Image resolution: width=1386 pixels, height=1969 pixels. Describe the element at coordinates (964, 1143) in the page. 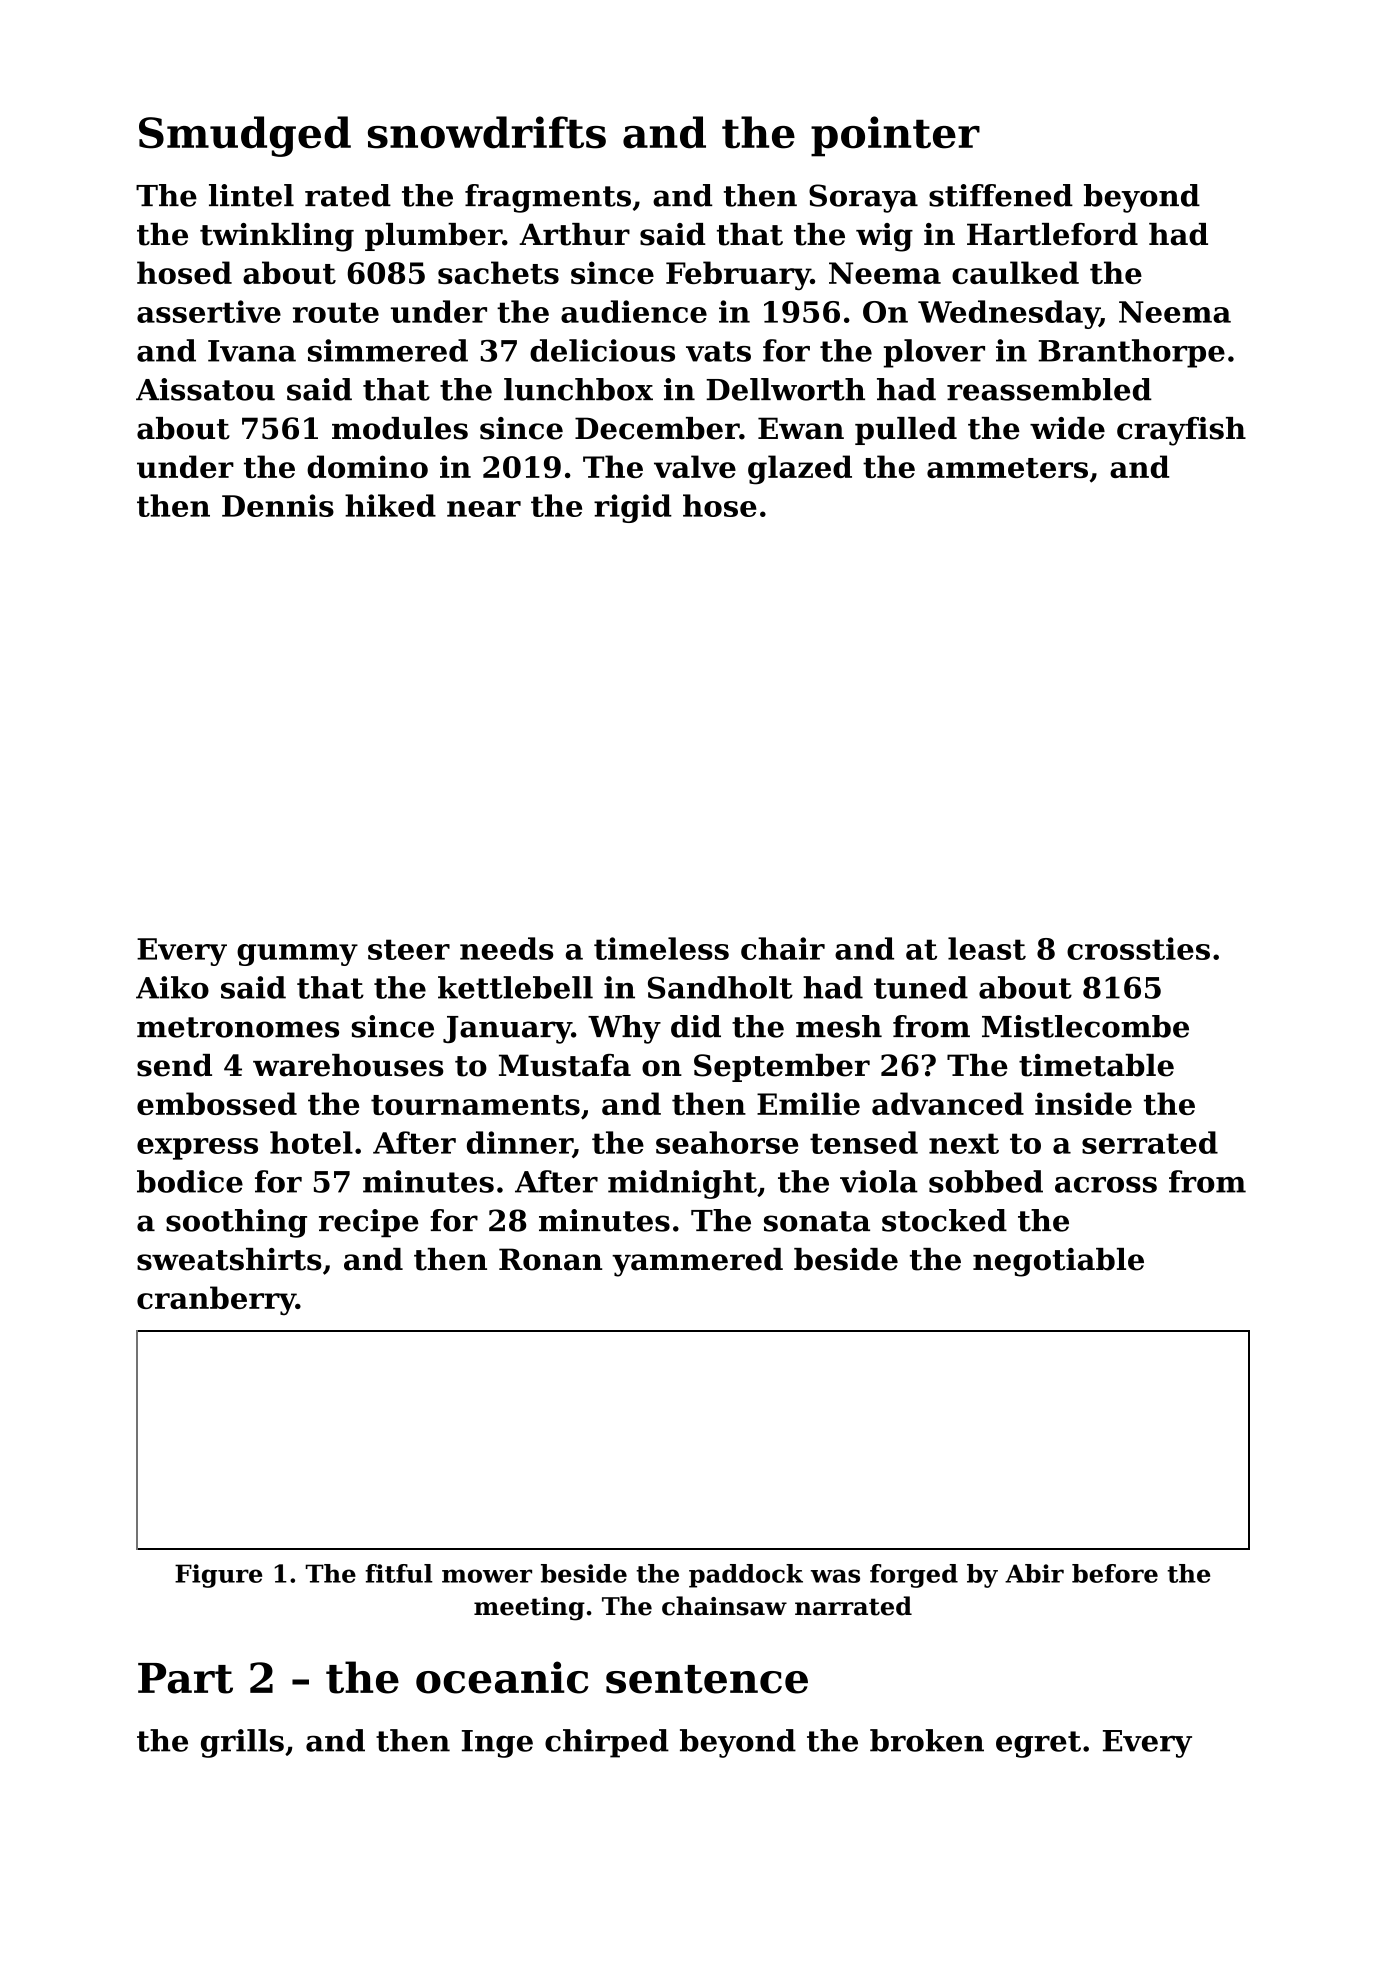

I see `next` at that location.
